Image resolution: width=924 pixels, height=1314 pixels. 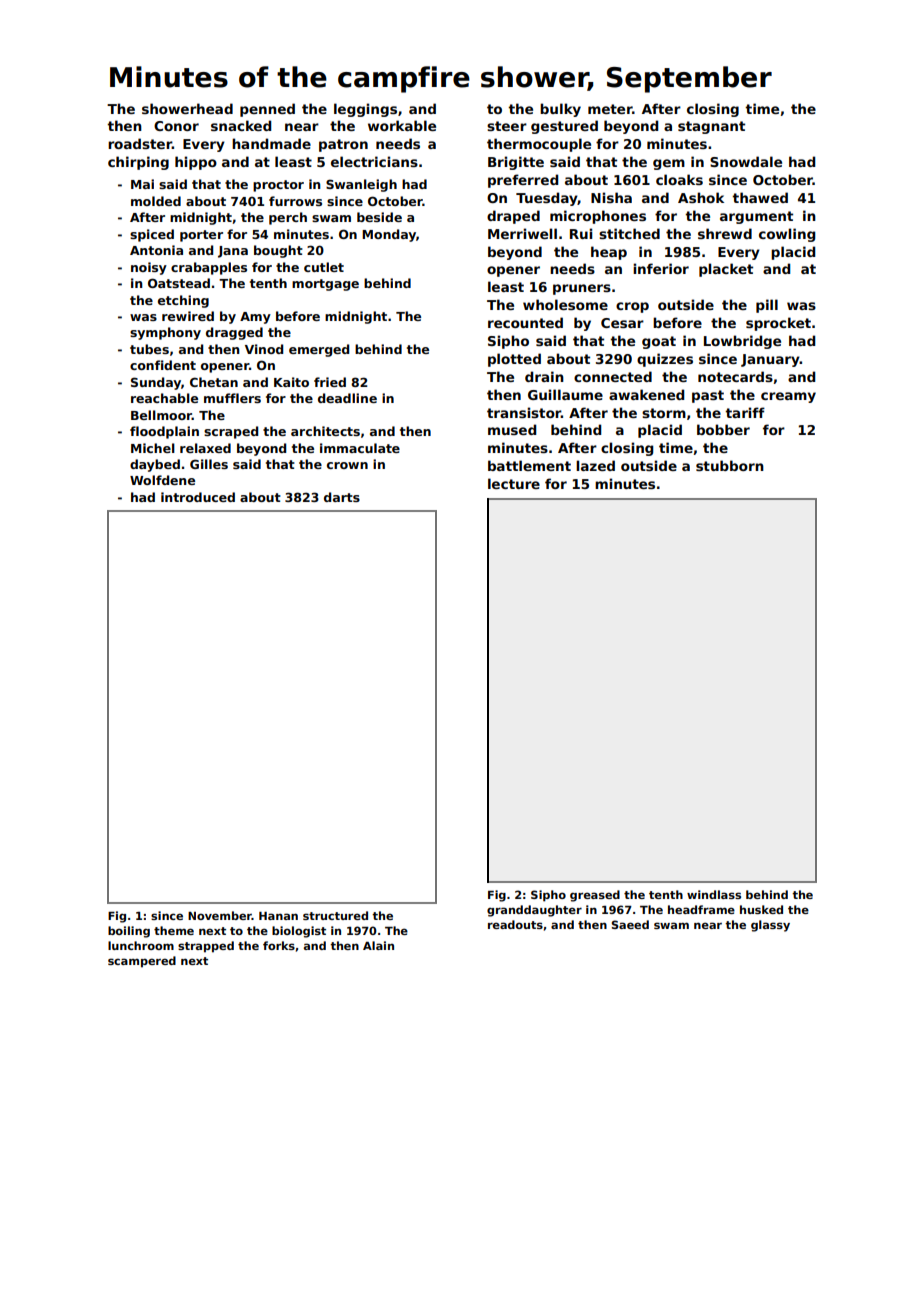 What do you see at coordinates (267, 110) in the document?
I see `penned` at bounding box center [267, 110].
